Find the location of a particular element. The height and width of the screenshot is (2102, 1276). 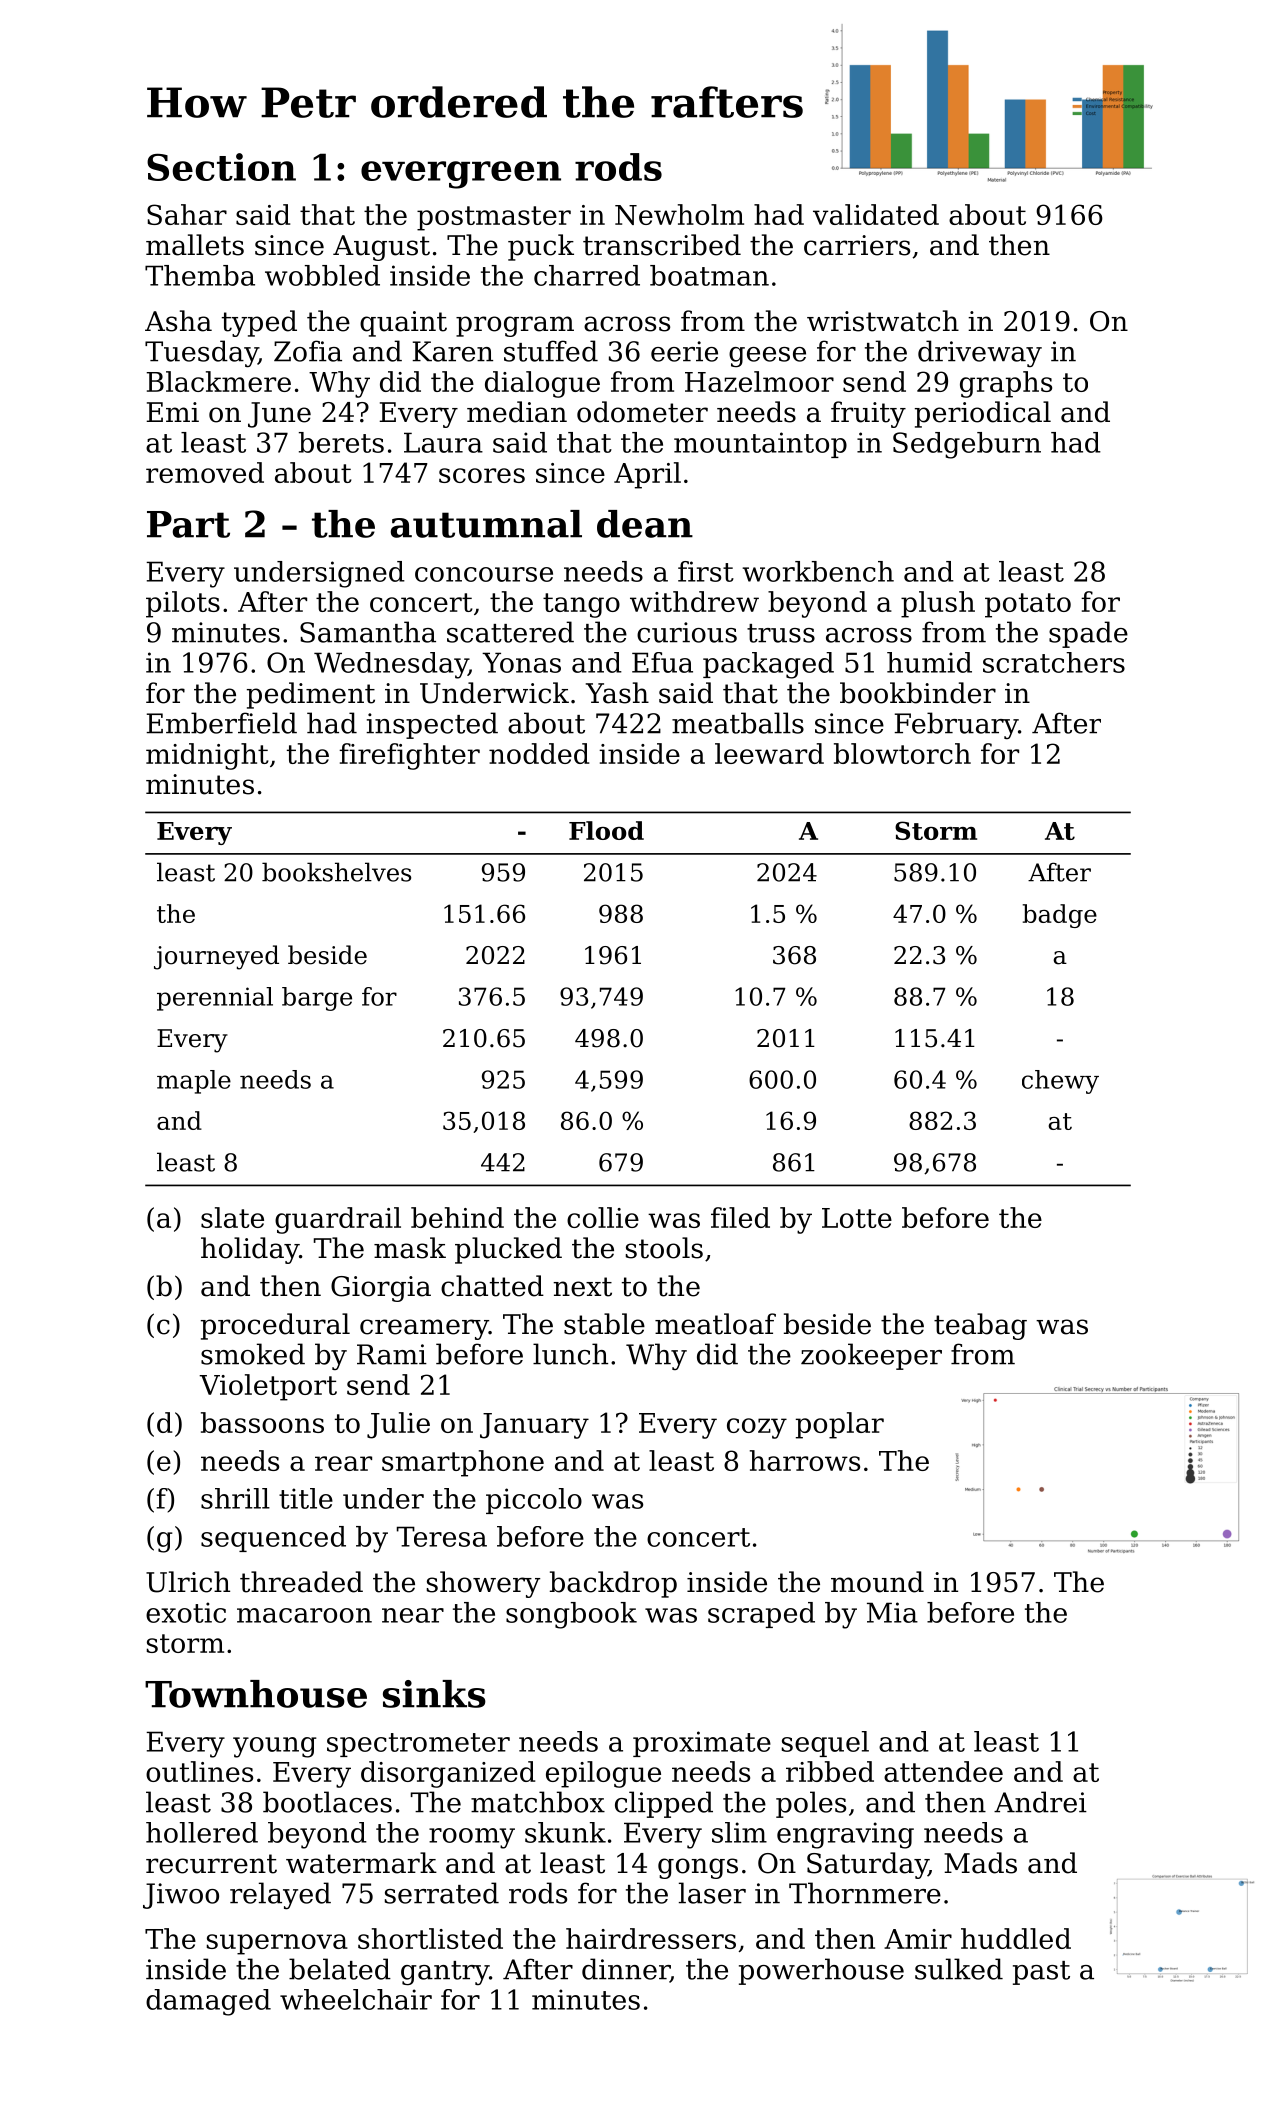

teabag is located at coordinates (980, 1326).
